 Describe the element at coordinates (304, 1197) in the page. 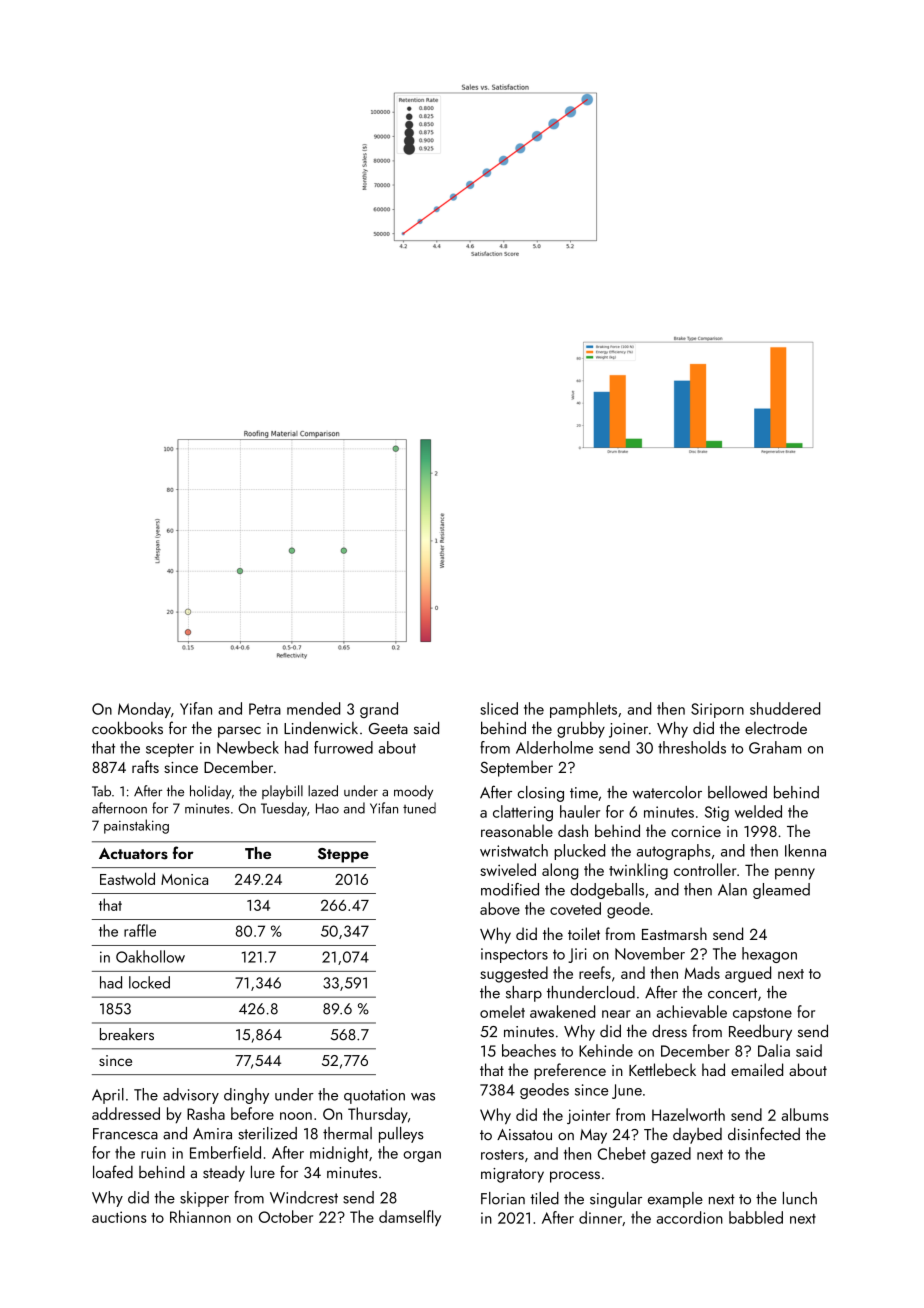

I see `Windcrest` at that location.
